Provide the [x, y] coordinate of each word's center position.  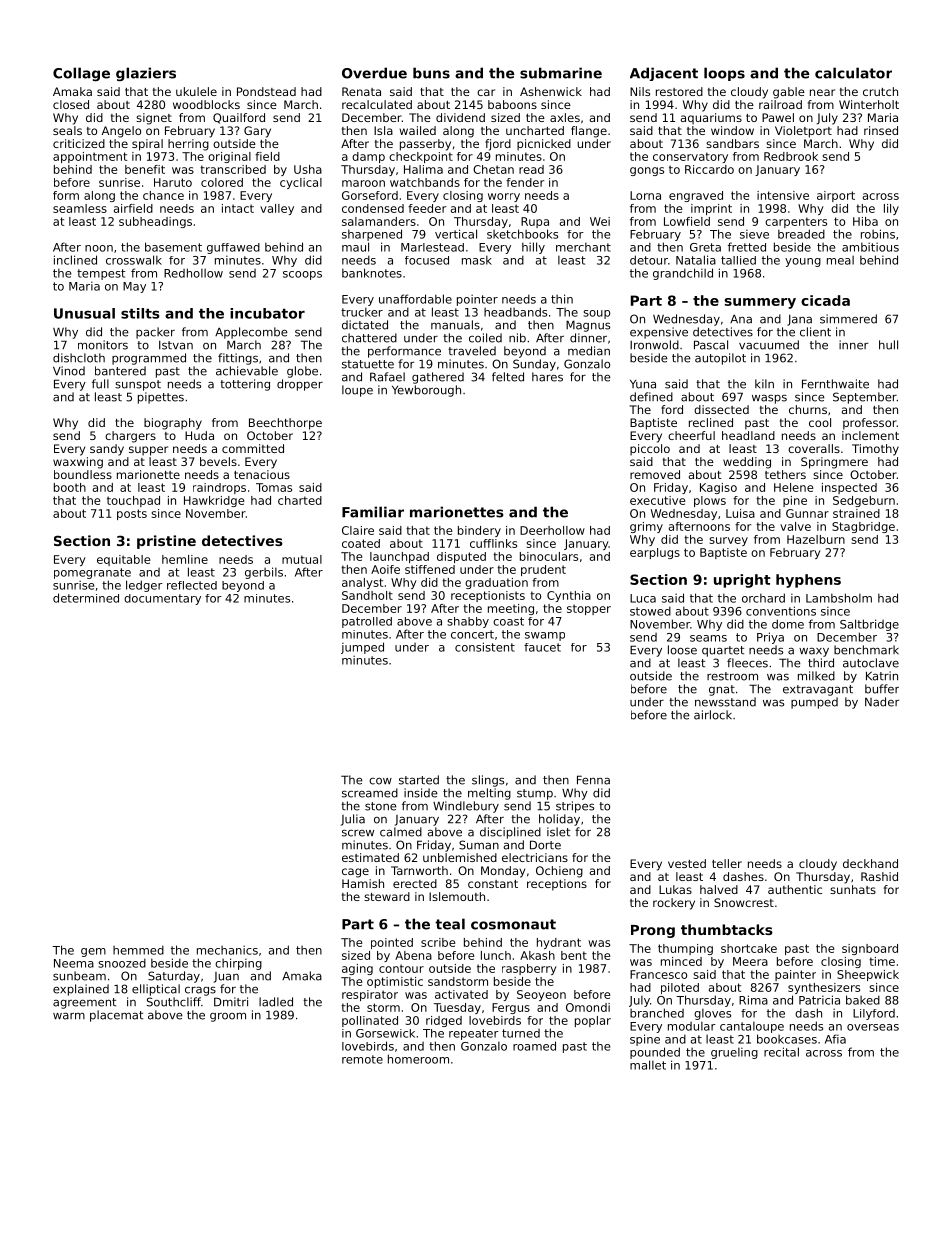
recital [781, 1052]
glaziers [146, 74]
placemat [116, 1016]
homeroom [418, 1059]
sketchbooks [522, 234]
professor [870, 424]
